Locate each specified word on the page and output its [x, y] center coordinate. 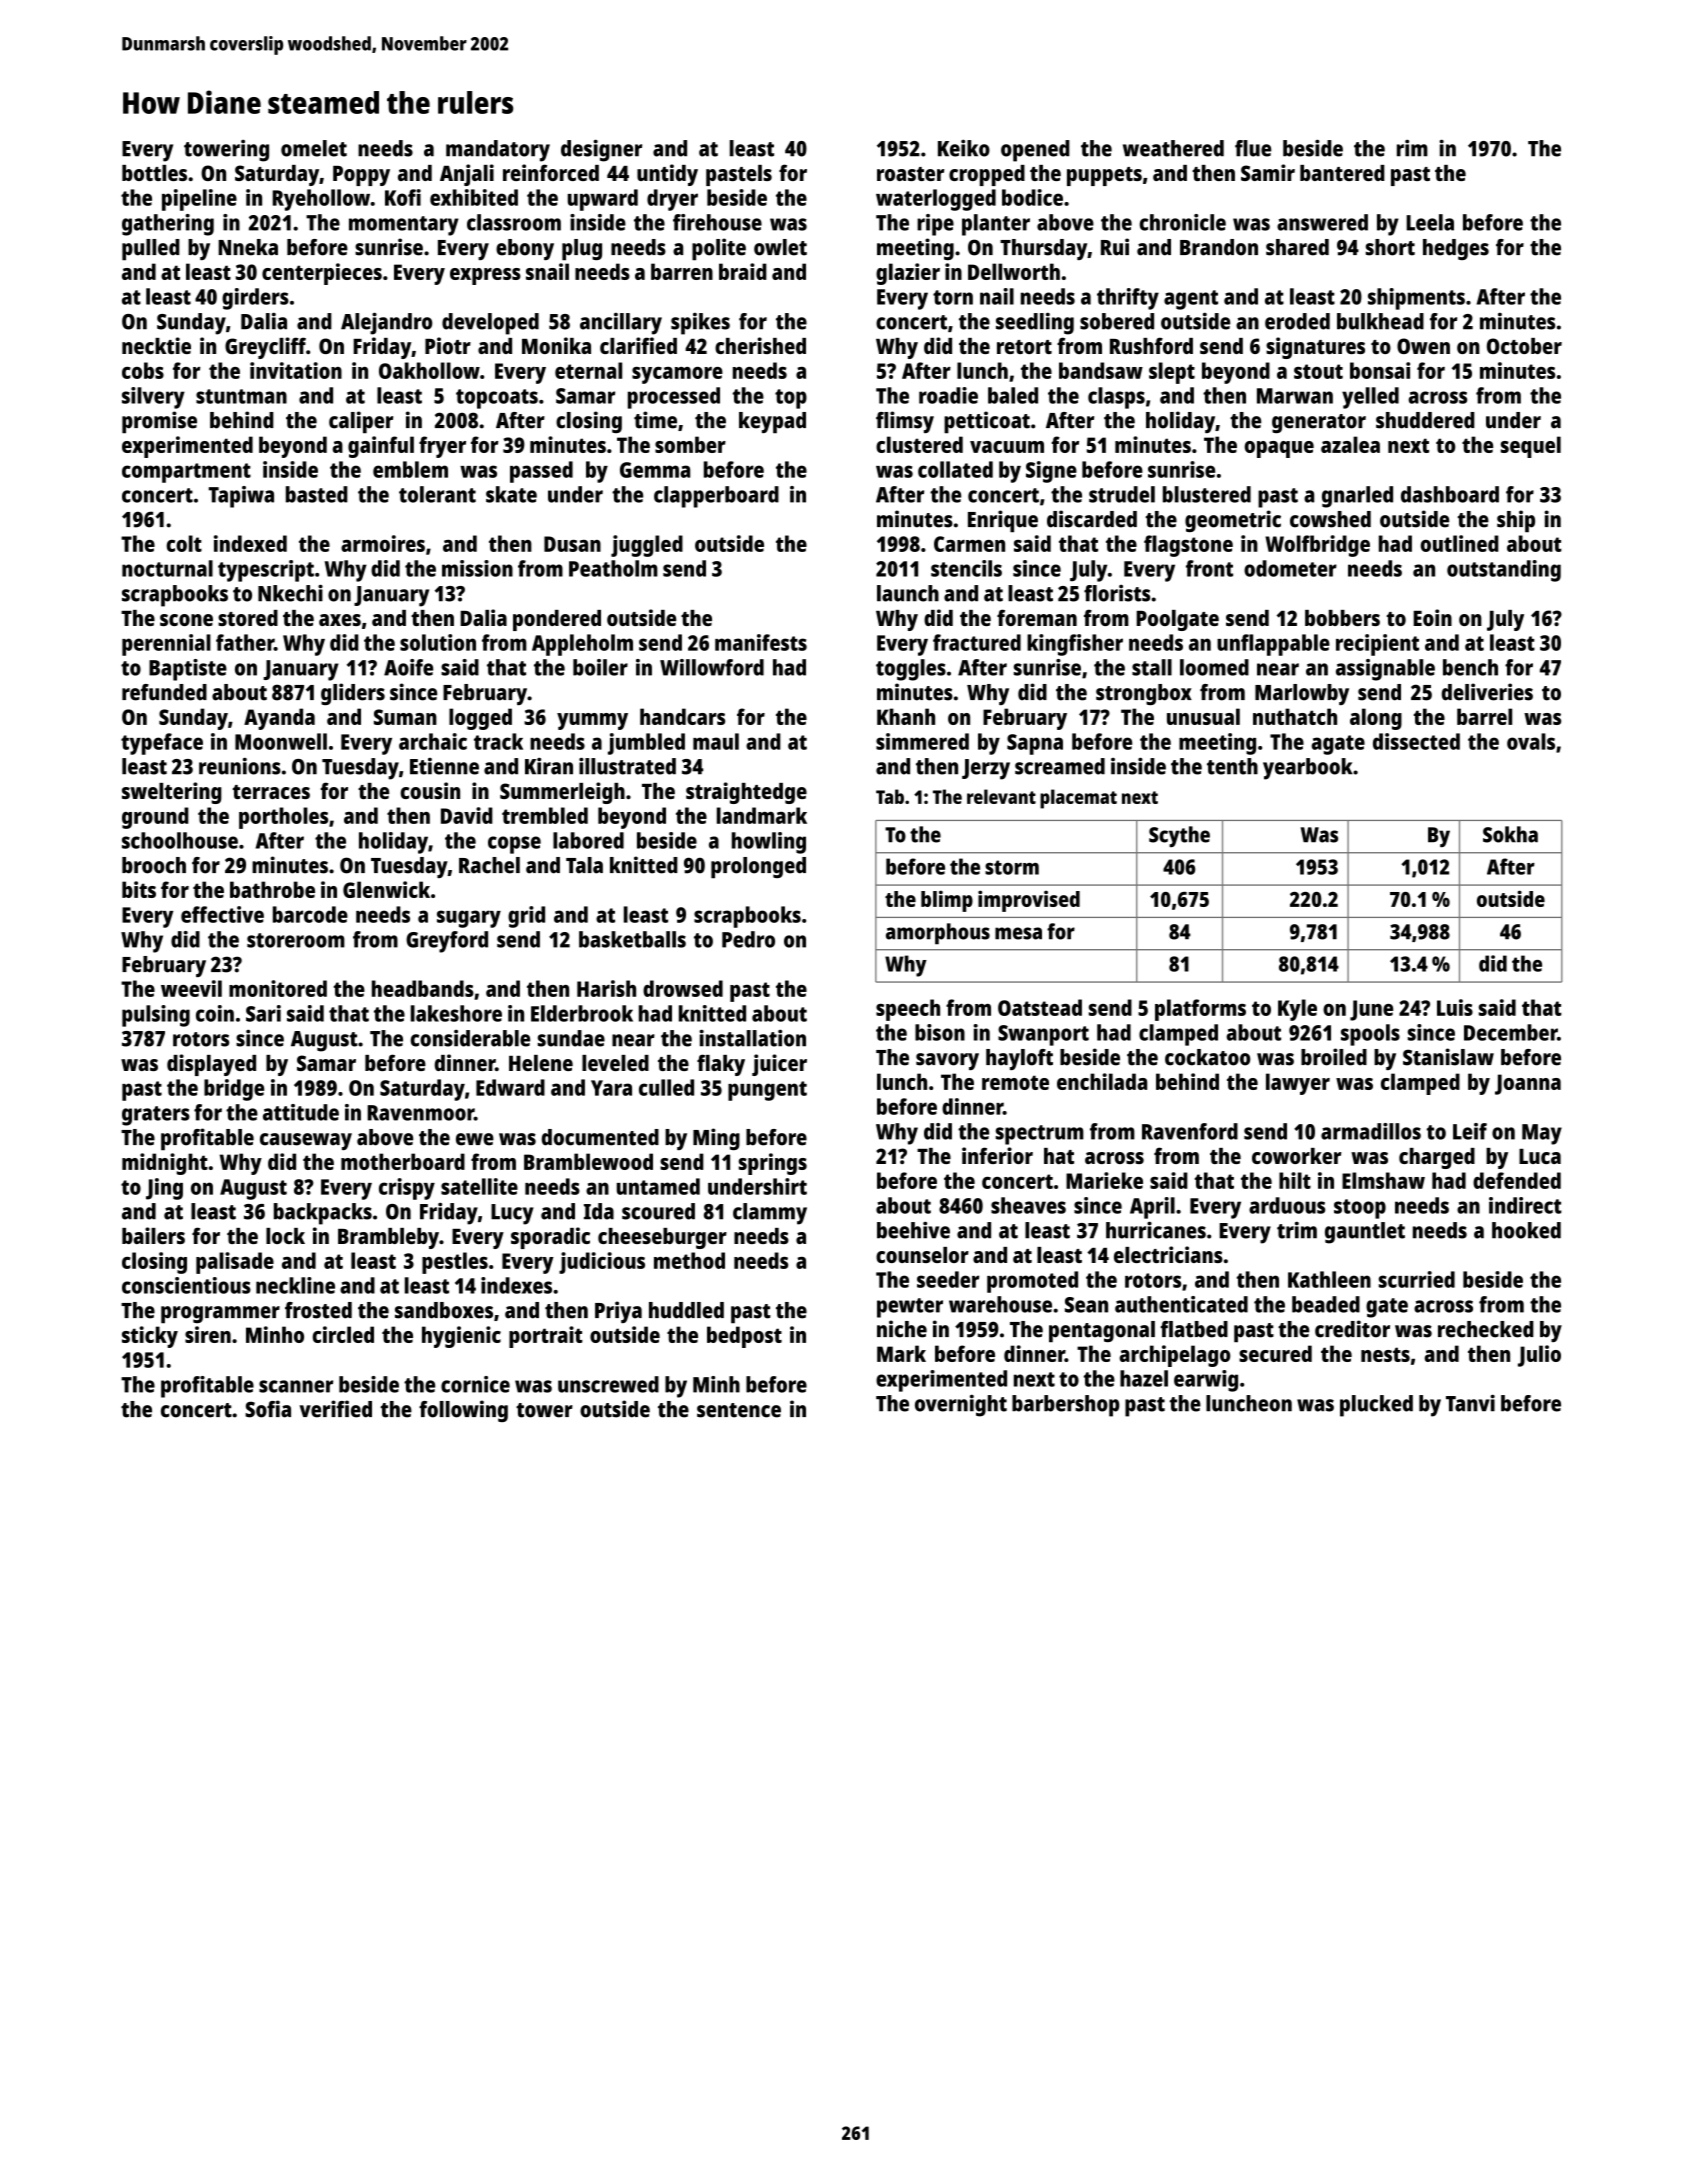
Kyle [1297, 1010]
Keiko [964, 148]
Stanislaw [1448, 1057]
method [689, 1260]
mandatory [498, 151]
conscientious [186, 1285]
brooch [154, 865]
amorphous [938, 934]
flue [1253, 148]
